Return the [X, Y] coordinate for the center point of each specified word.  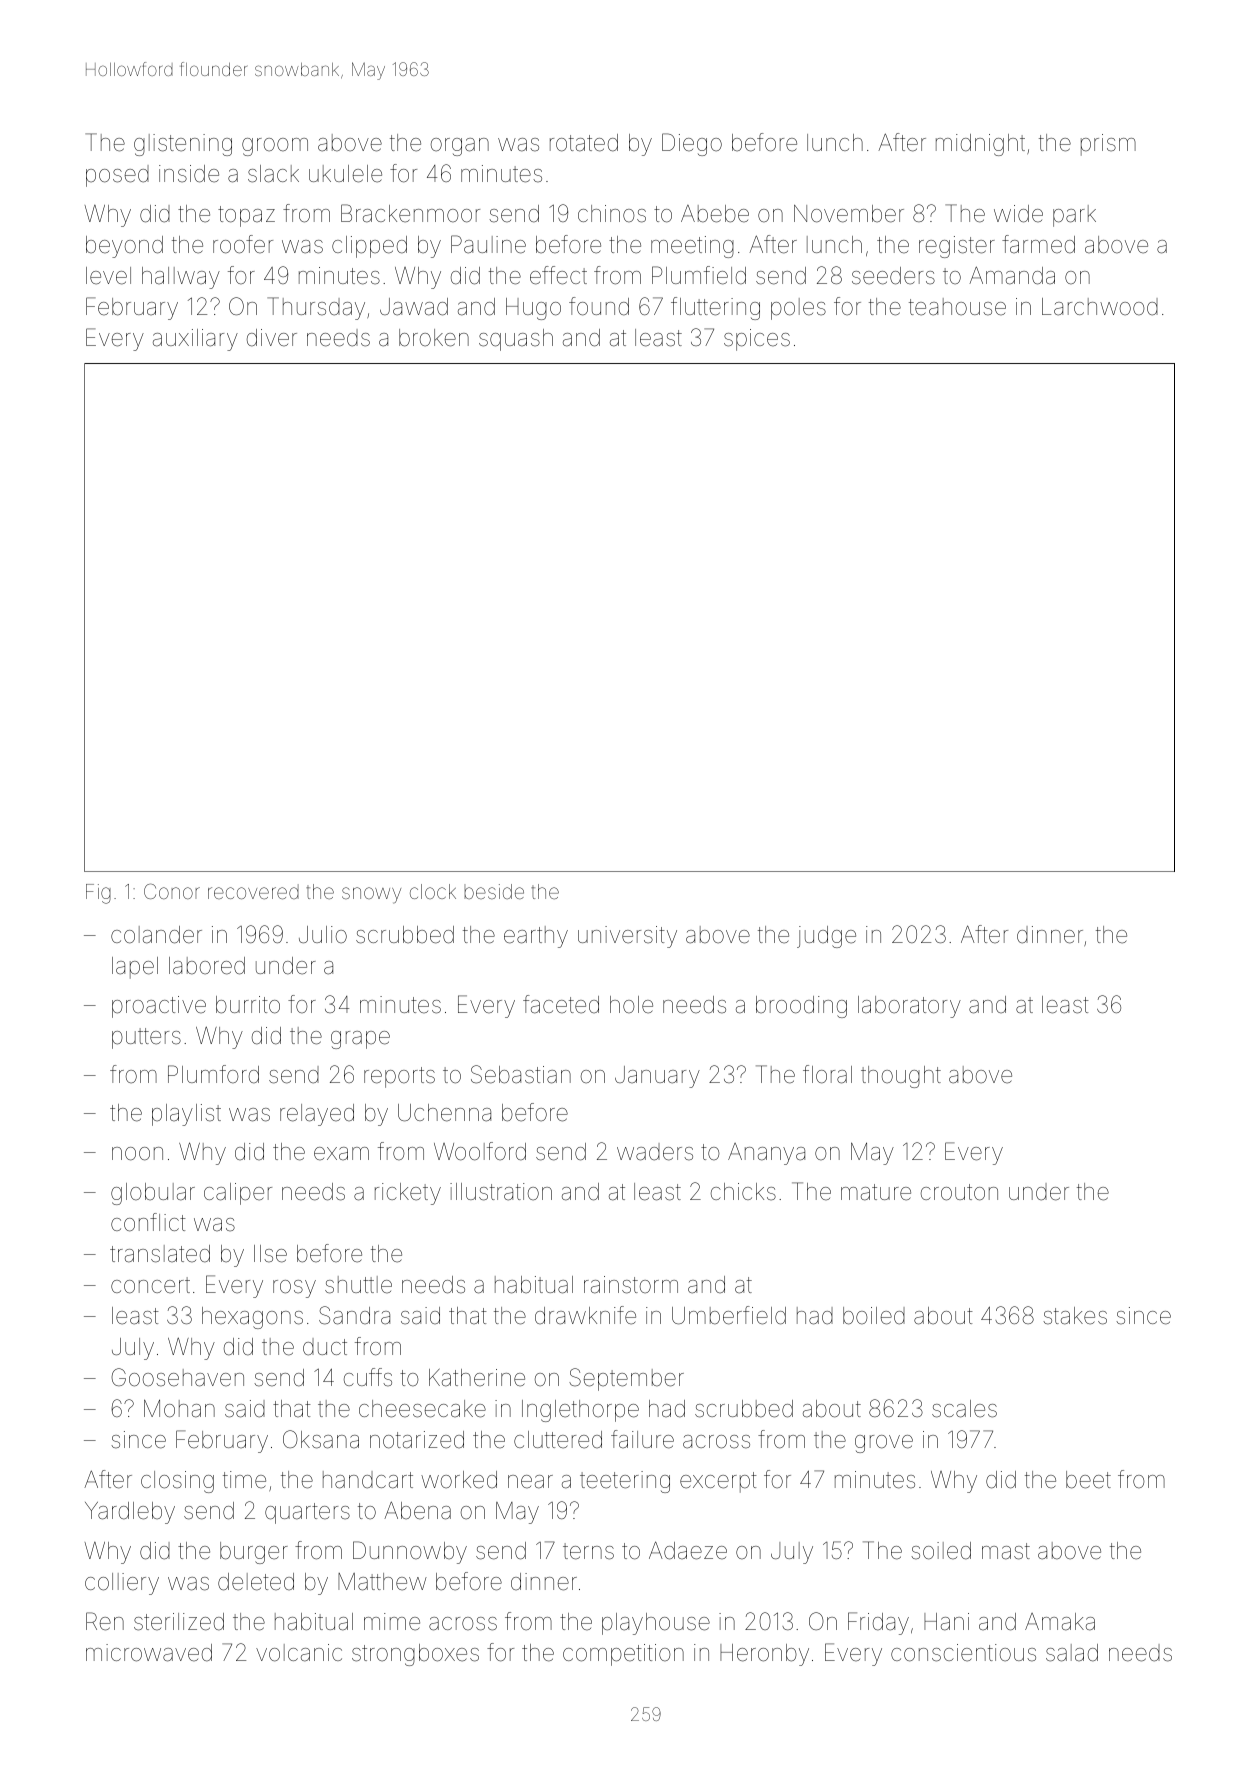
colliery [122, 1584]
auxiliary [195, 340]
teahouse [957, 307]
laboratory [909, 1007]
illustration [501, 1192]
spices [757, 340]
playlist [186, 1115]
